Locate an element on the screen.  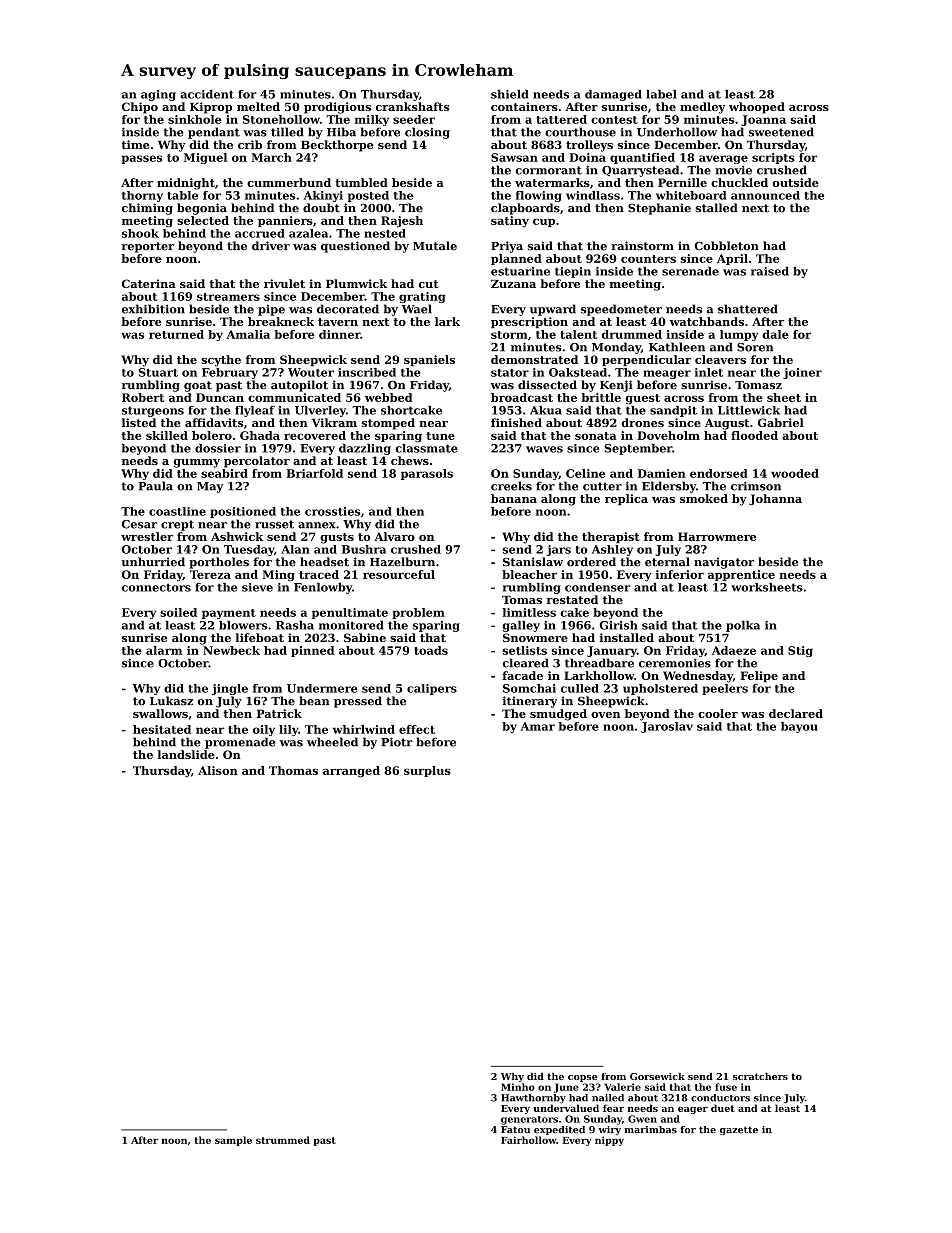
doubt is located at coordinates (321, 208).
